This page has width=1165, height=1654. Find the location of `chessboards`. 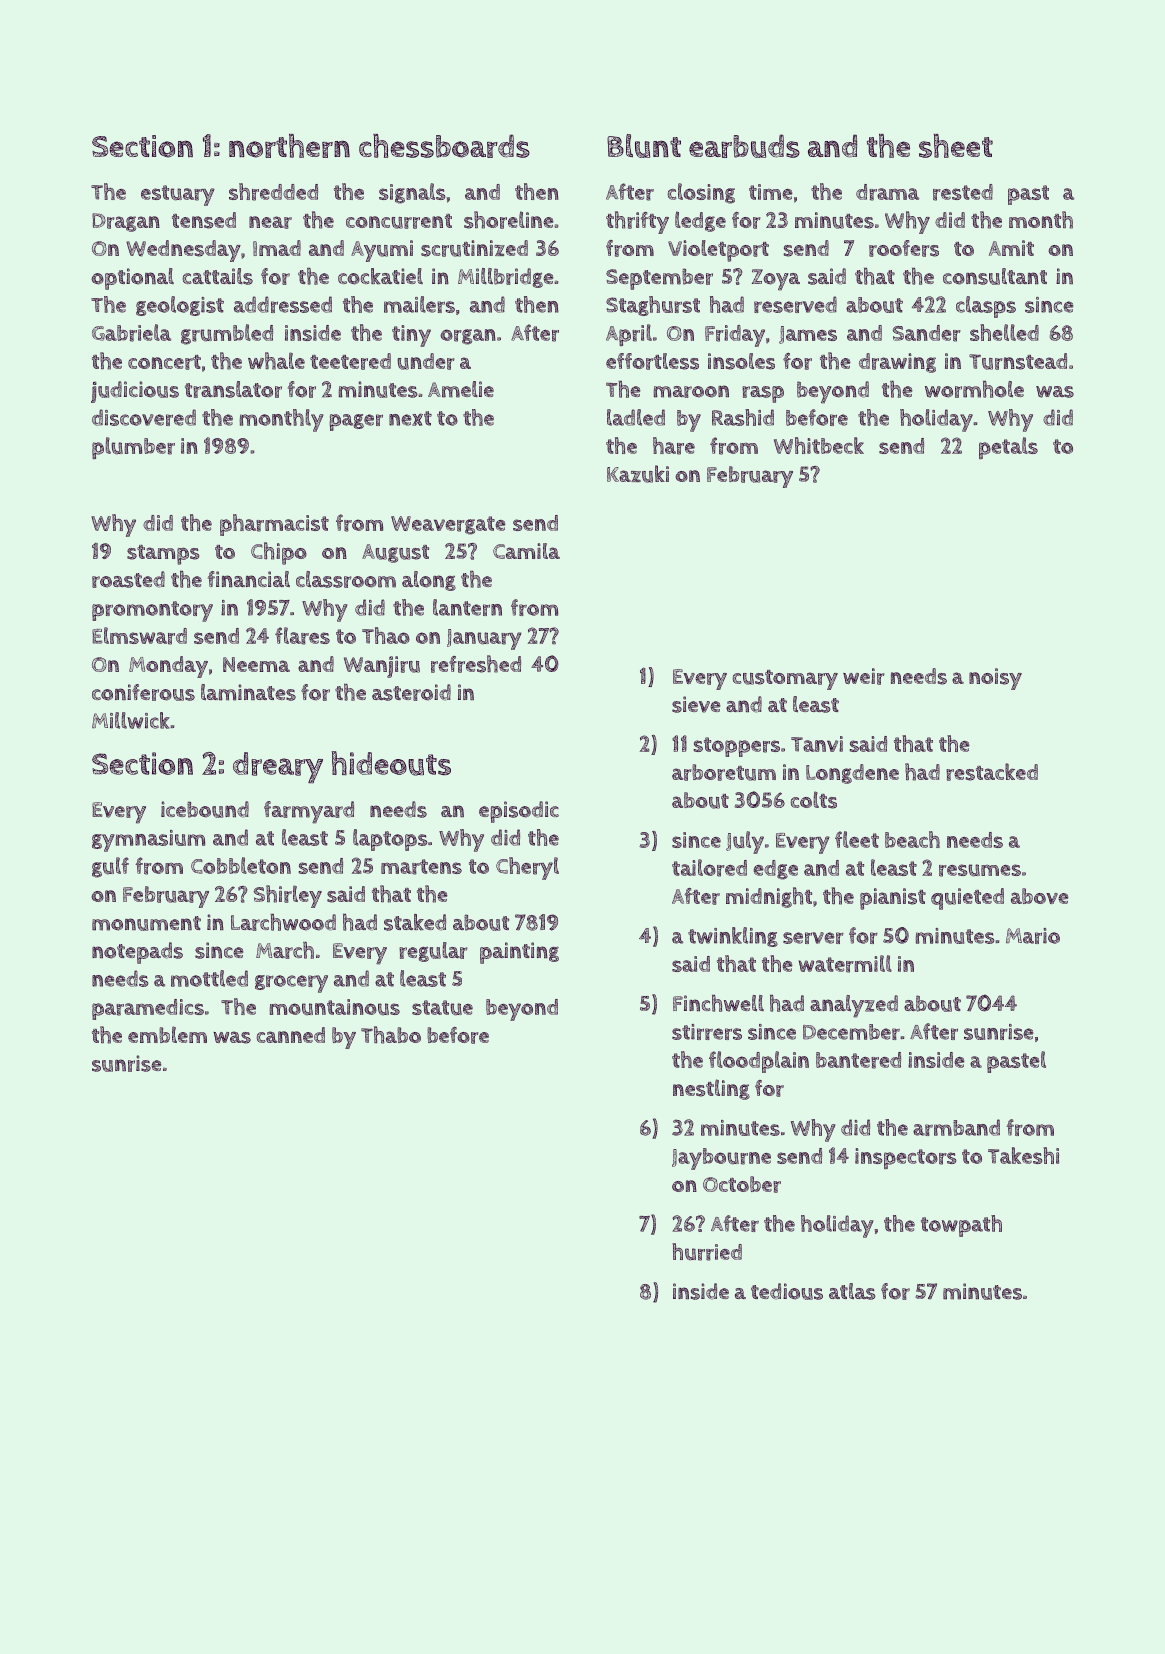

chessboards is located at coordinates (444, 146).
